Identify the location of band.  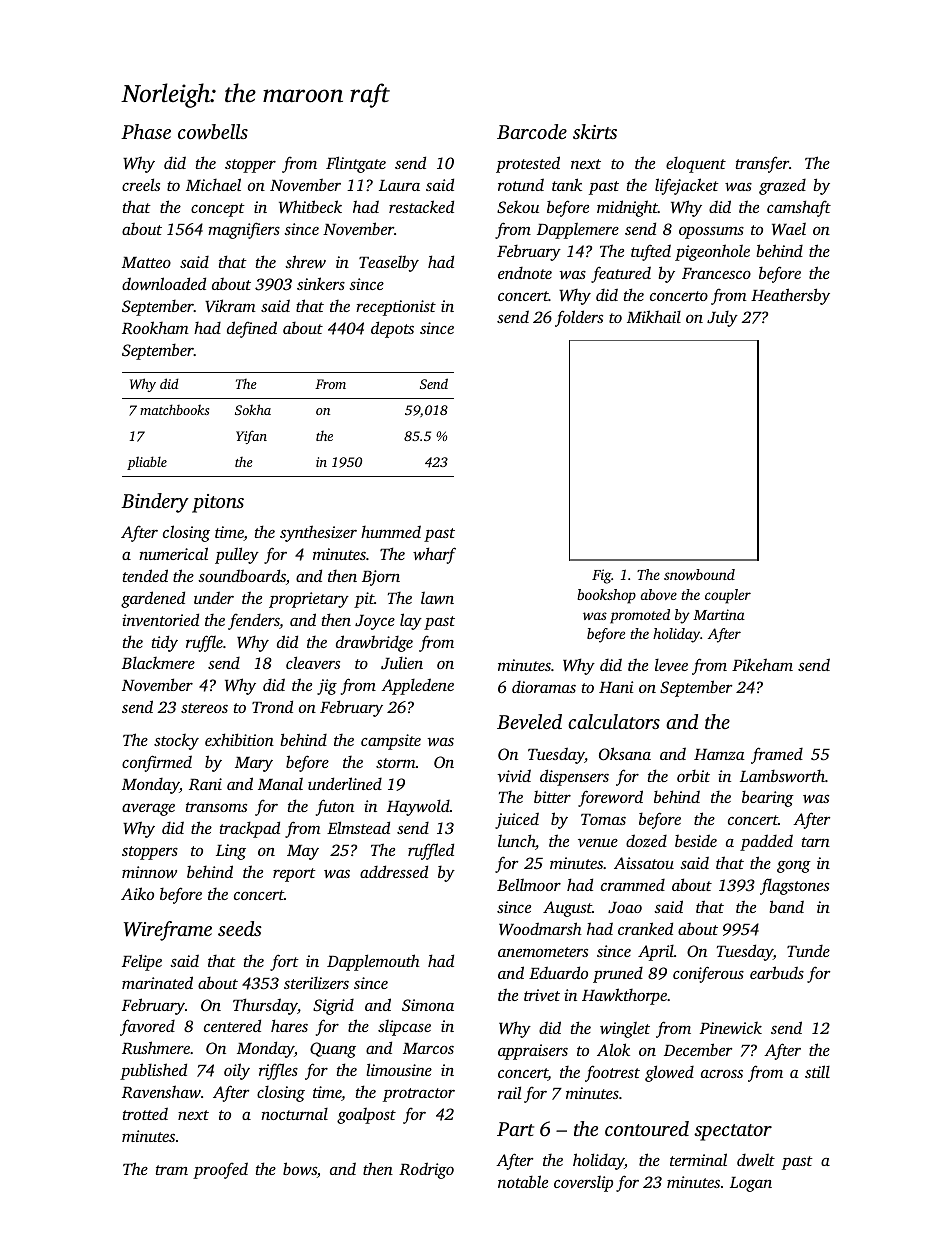
(786, 906).
